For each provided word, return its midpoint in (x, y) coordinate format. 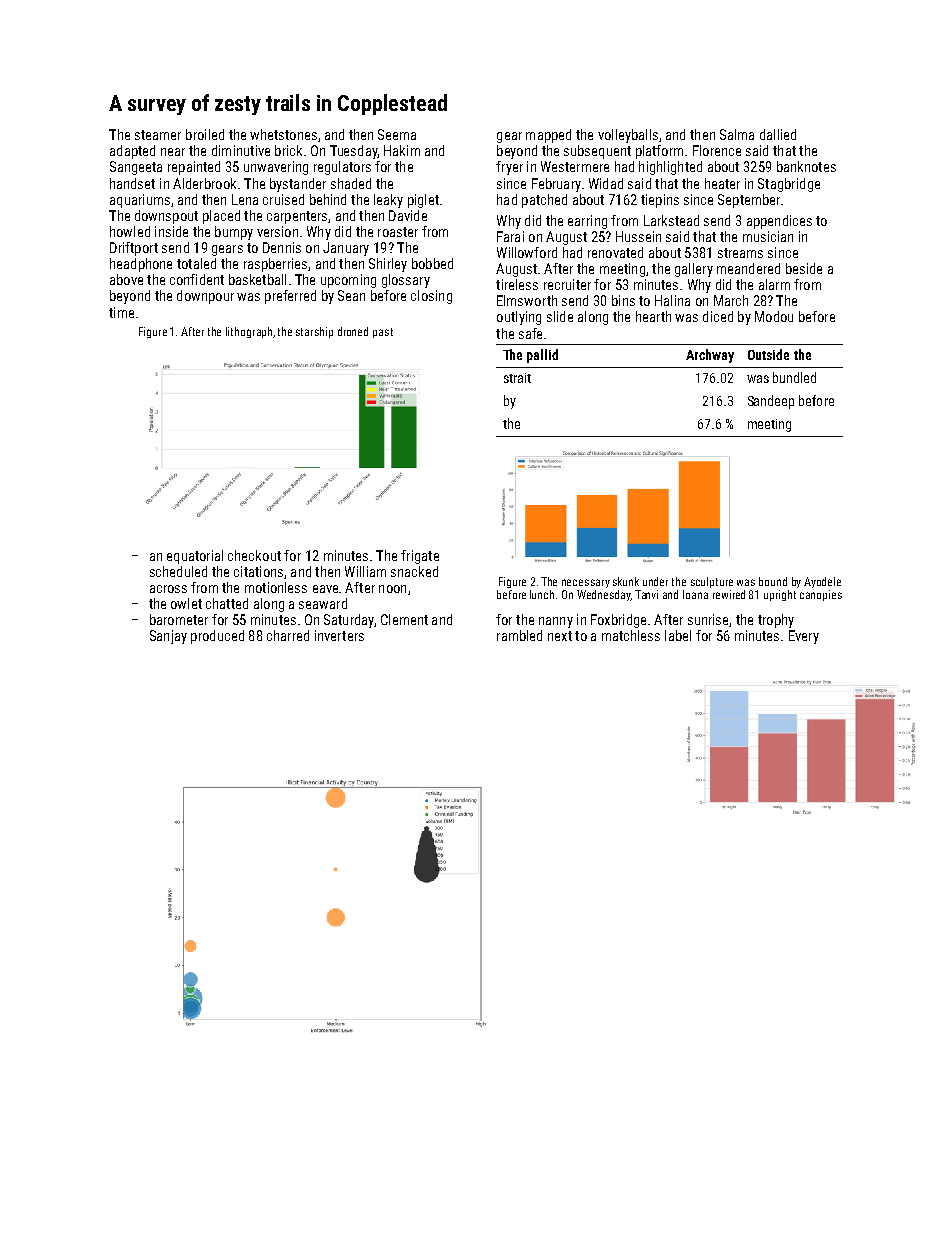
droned (353, 331)
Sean (351, 295)
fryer (509, 168)
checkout (254, 555)
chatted (227, 603)
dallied (778, 134)
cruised (283, 199)
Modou (774, 316)
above (126, 279)
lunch (542, 594)
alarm (774, 284)
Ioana (695, 594)
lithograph (249, 332)
